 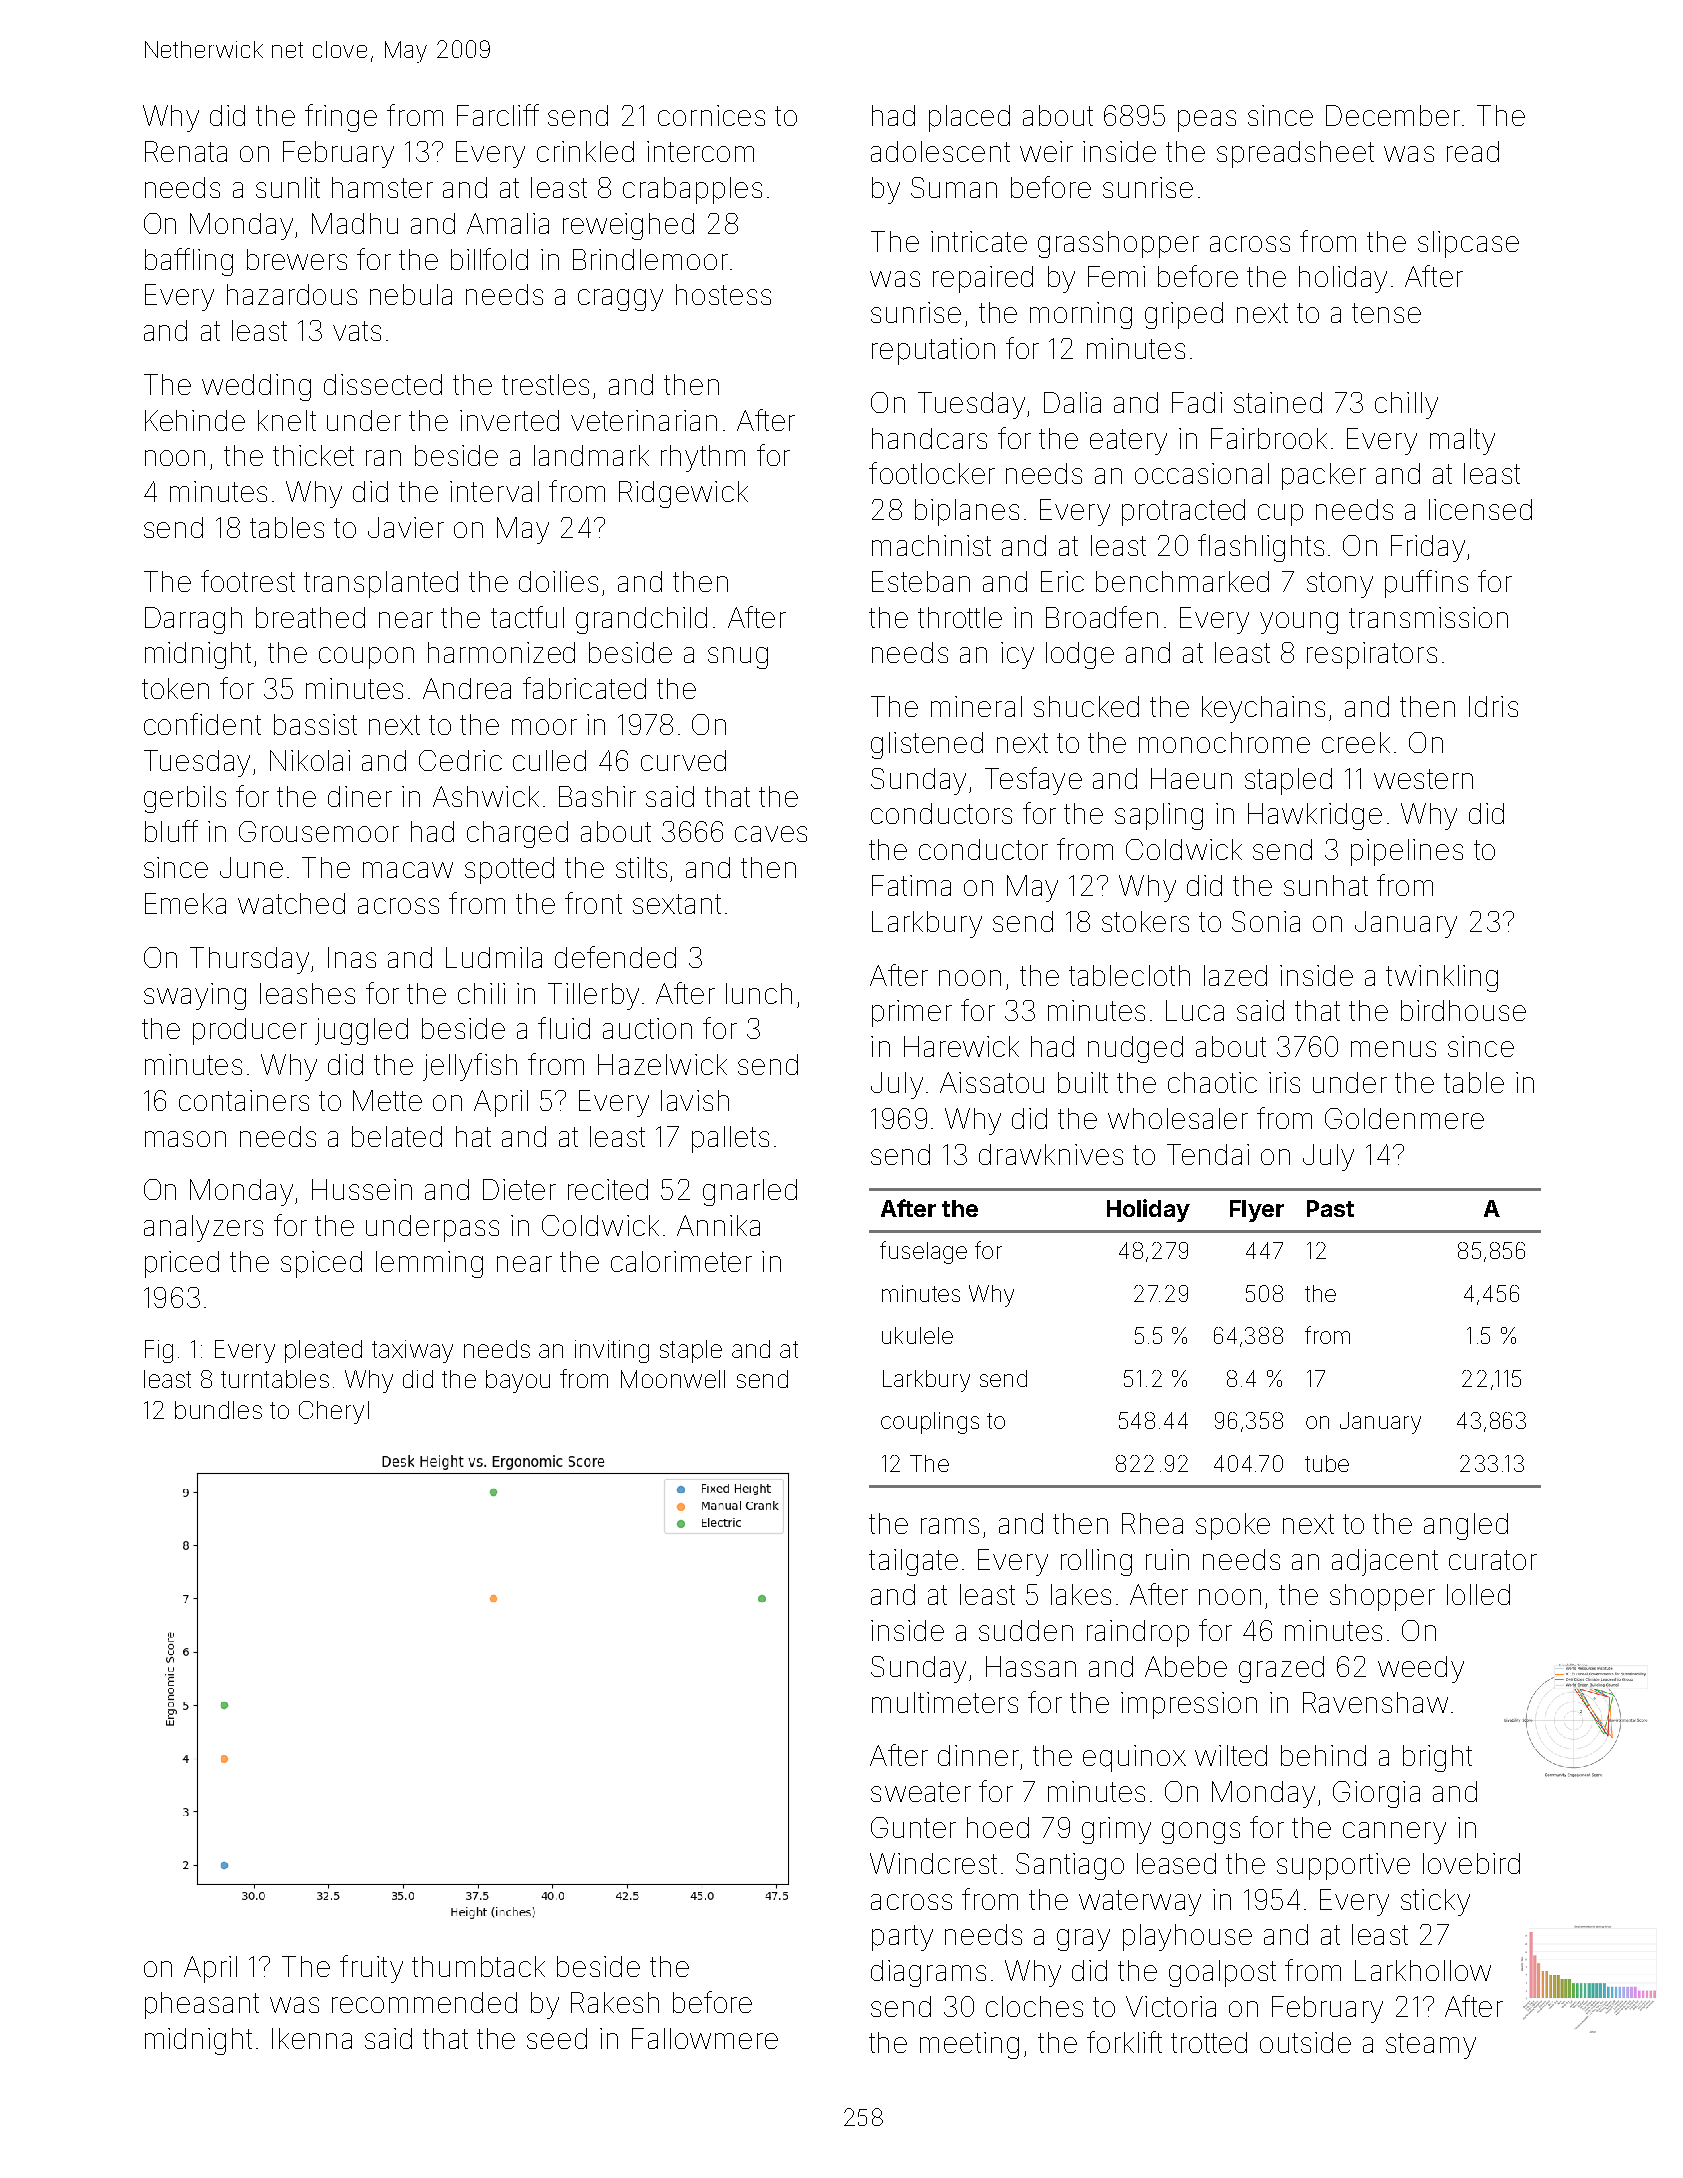 What do you see at coordinates (983, 279) in the page?
I see `repaired` at bounding box center [983, 279].
